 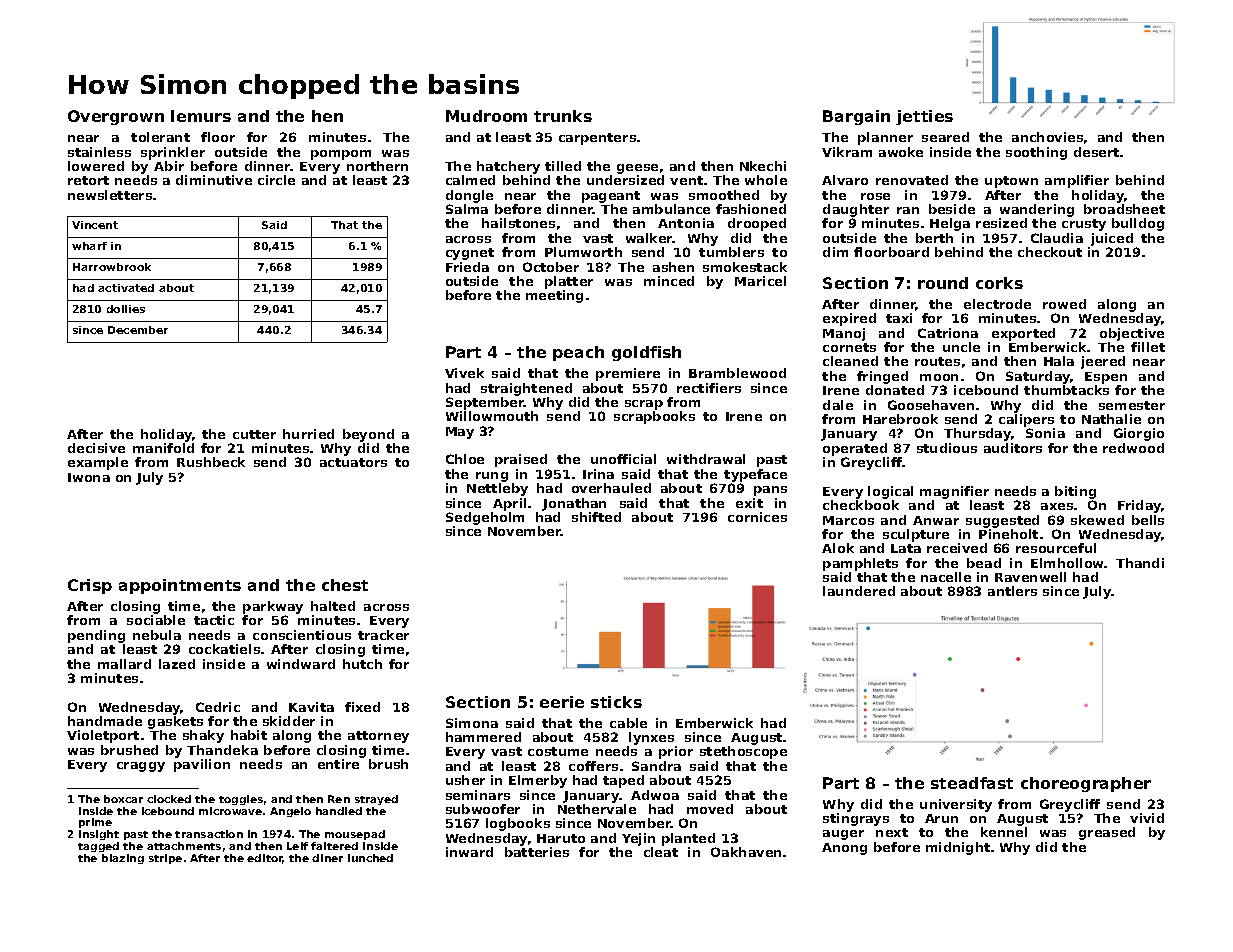 What do you see at coordinates (89, 477) in the screenshot?
I see `Iwona` at bounding box center [89, 477].
